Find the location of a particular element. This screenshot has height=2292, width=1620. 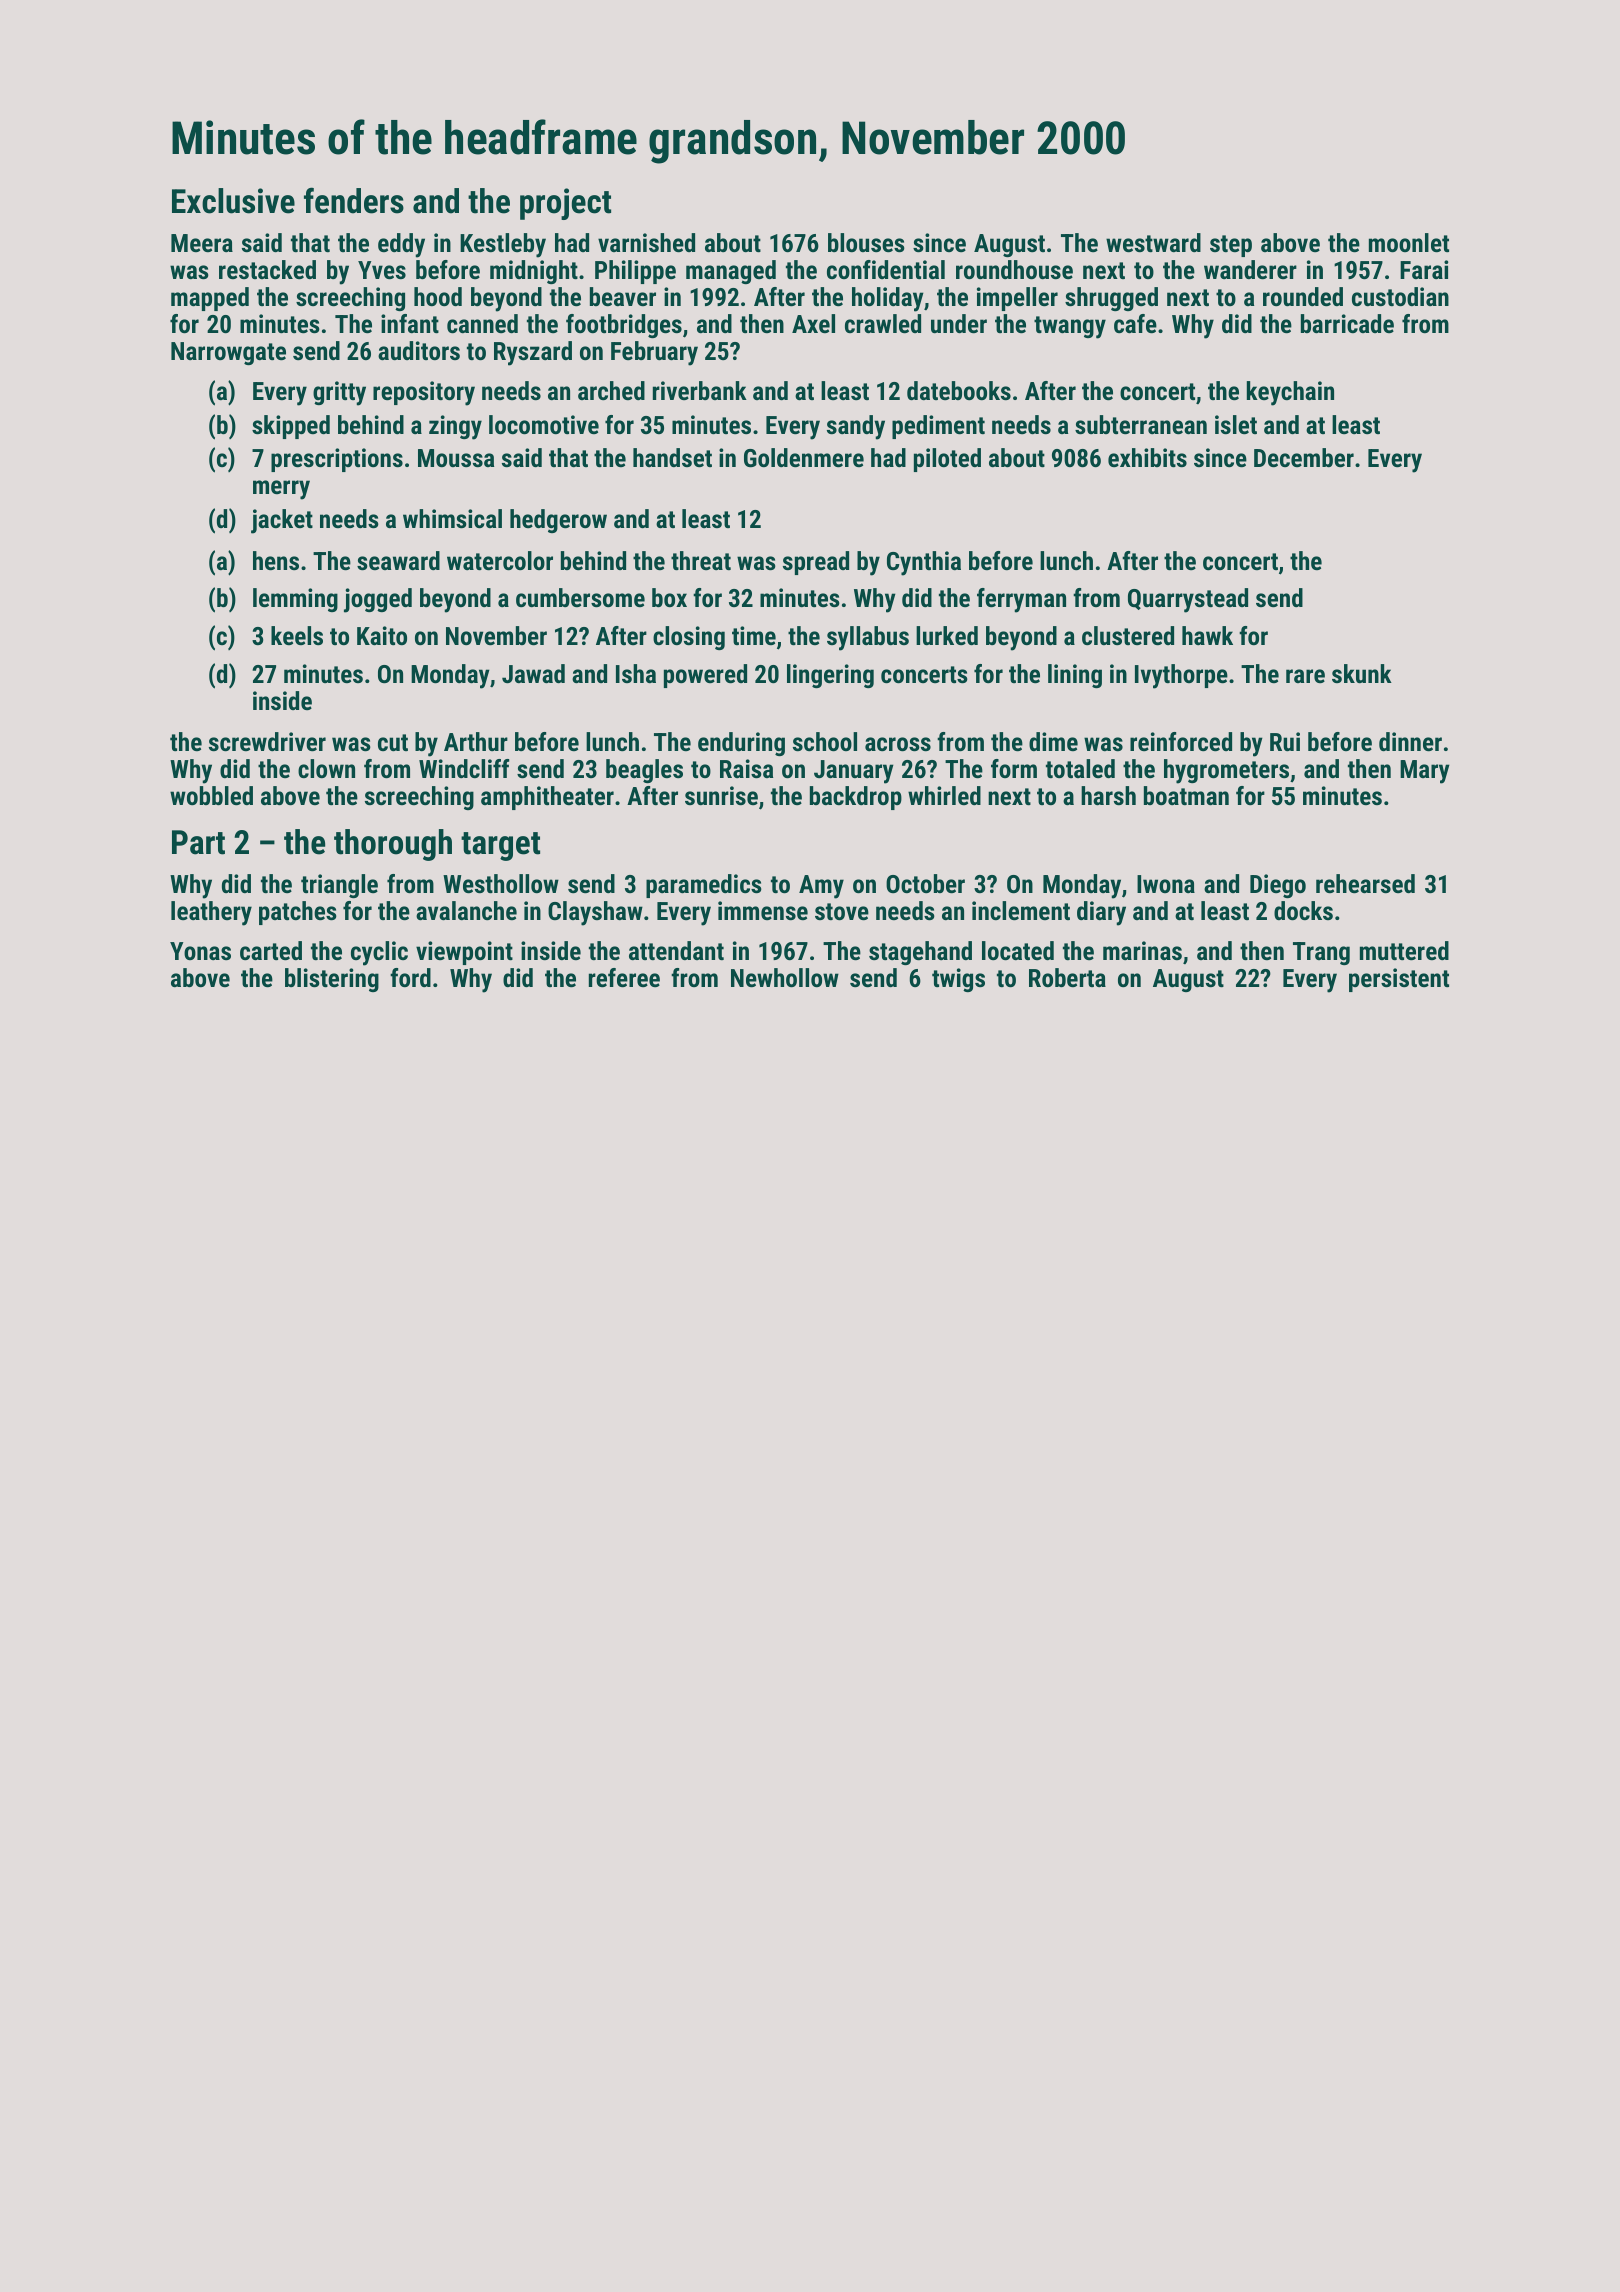

syllabus is located at coordinates (868, 638).
